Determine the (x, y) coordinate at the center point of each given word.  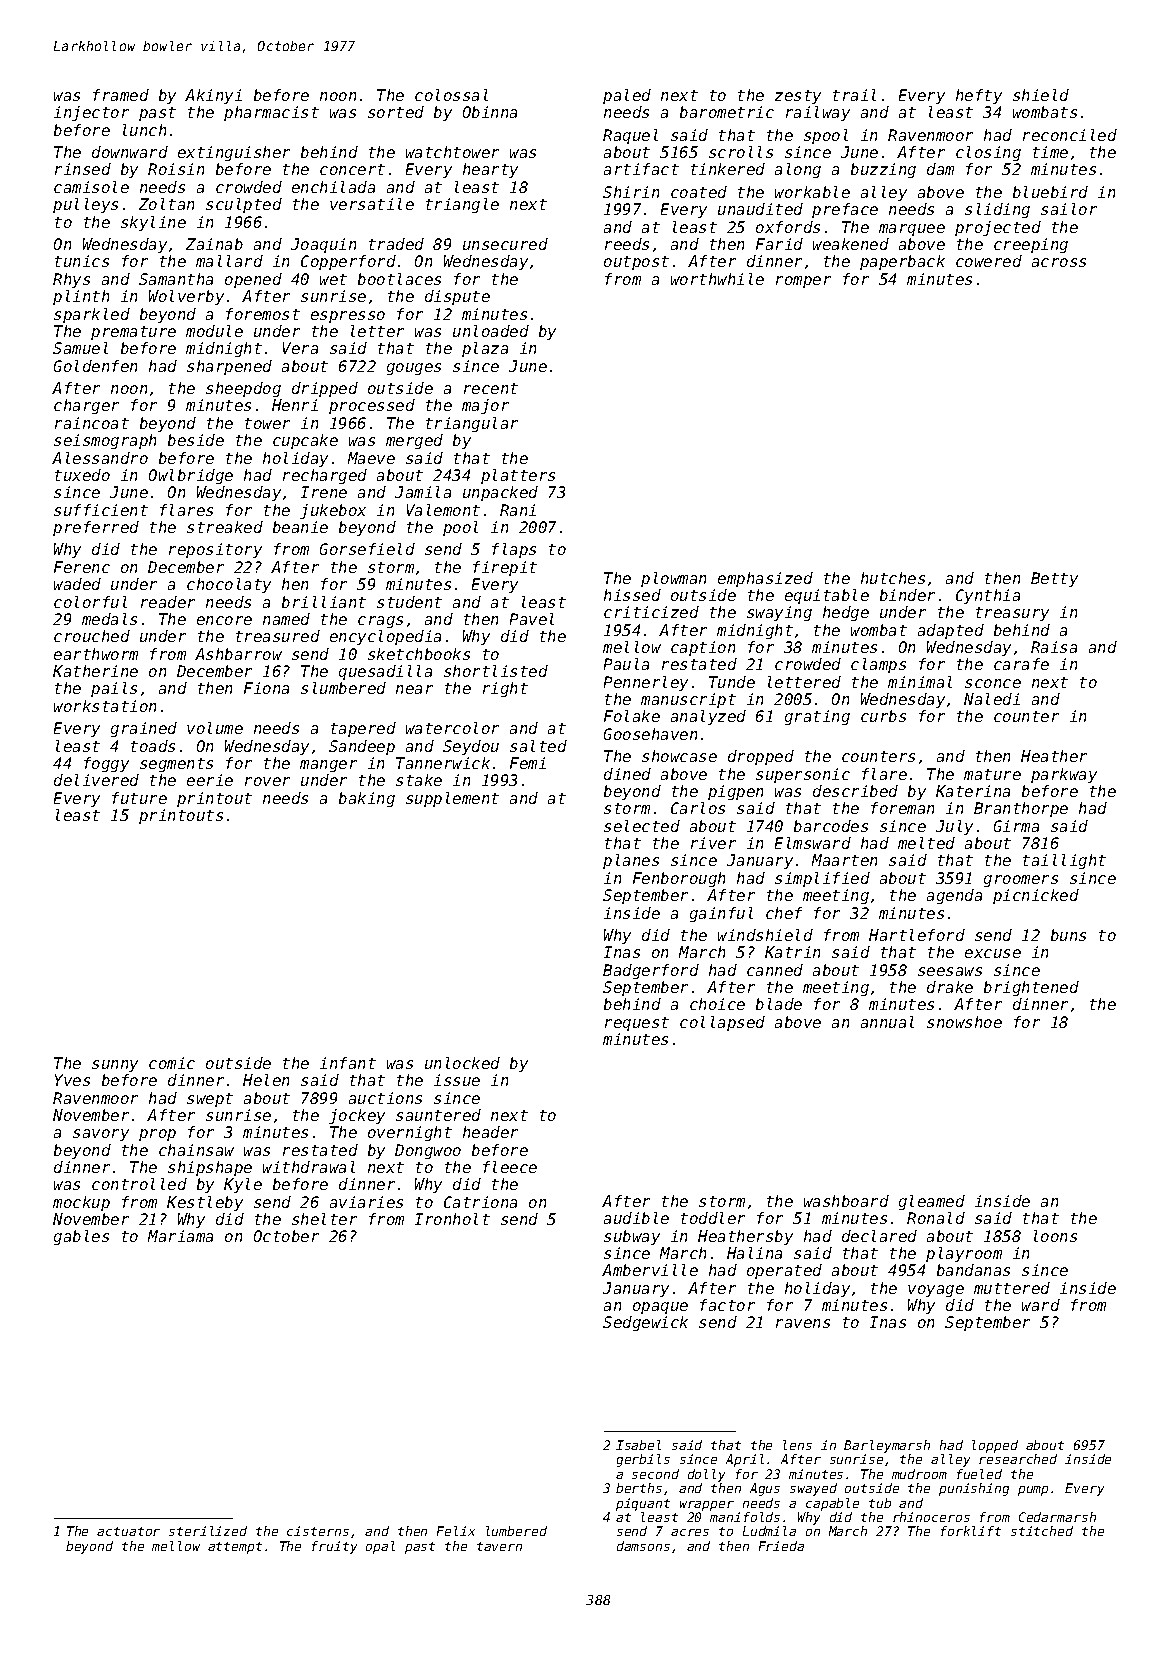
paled (627, 96)
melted (926, 843)
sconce (993, 683)
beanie (300, 527)
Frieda (781, 1546)
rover (267, 781)
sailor (1069, 209)
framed (121, 95)
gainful (721, 914)
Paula (626, 664)
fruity (334, 1547)
